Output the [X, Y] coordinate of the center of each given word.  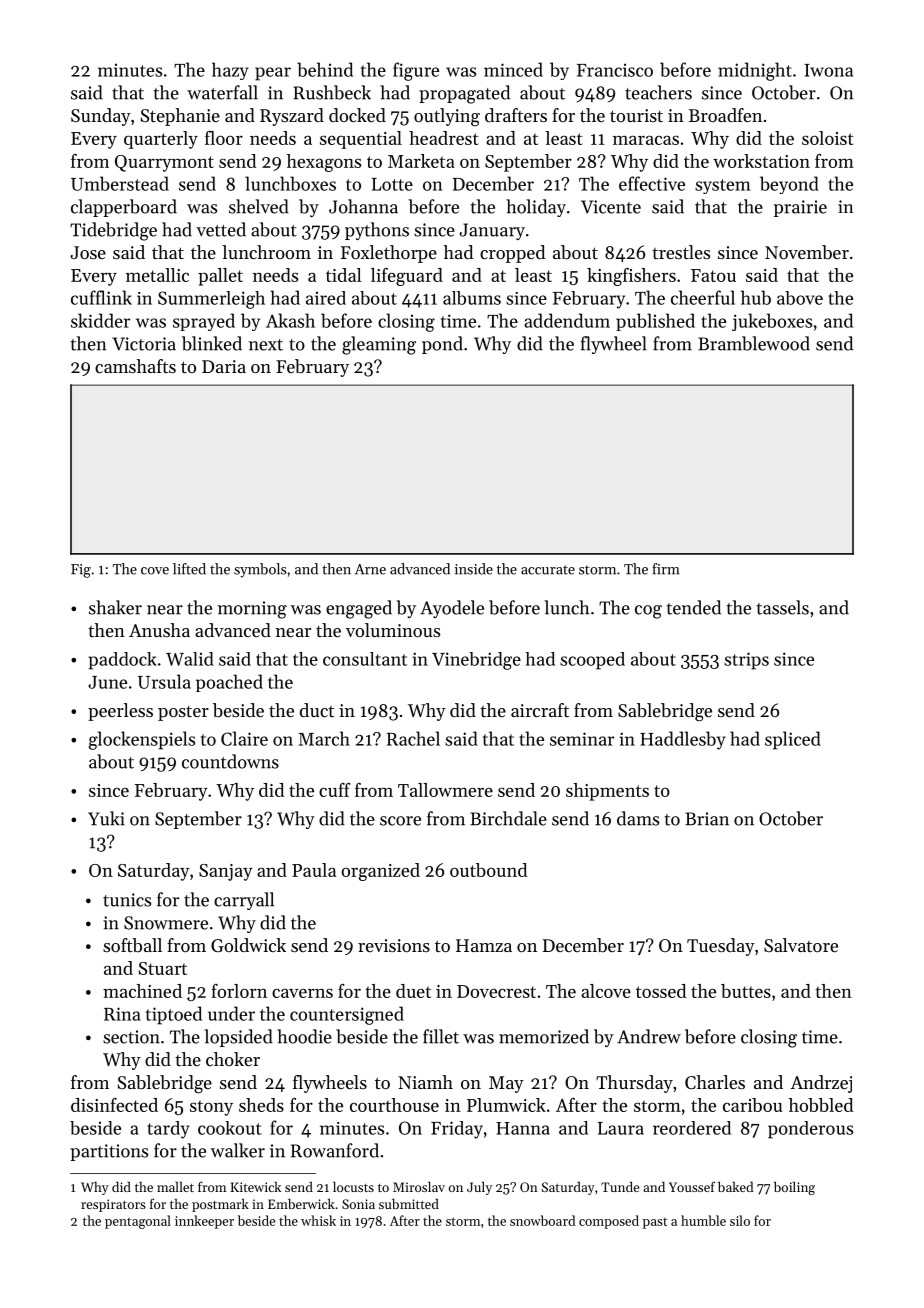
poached [229, 683]
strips [746, 661]
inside [474, 569]
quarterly [161, 140]
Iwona [828, 70]
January [492, 231]
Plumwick [506, 1105]
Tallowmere [445, 790]
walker [238, 1150]
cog [648, 612]
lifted [189, 569]
